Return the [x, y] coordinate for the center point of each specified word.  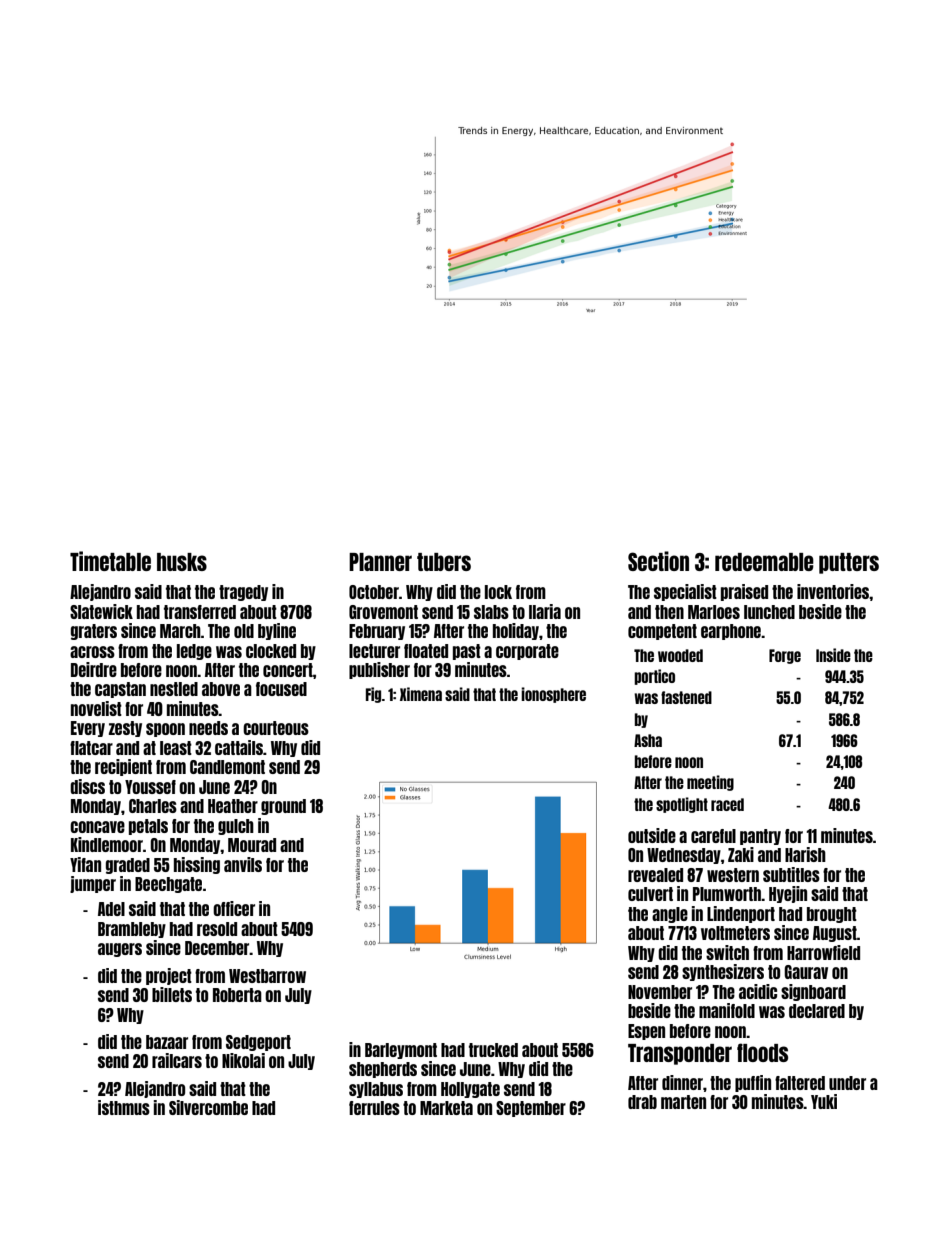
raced [727, 804]
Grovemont [383, 612]
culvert [650, 894]
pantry [760, 837]
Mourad [252, 845]
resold [217, 929]
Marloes [714, 612]
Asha [648, 740]
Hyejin [788, 894]
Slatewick [101, 611]
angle [670, 915]
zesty [125, 729]
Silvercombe [208, 1107]
